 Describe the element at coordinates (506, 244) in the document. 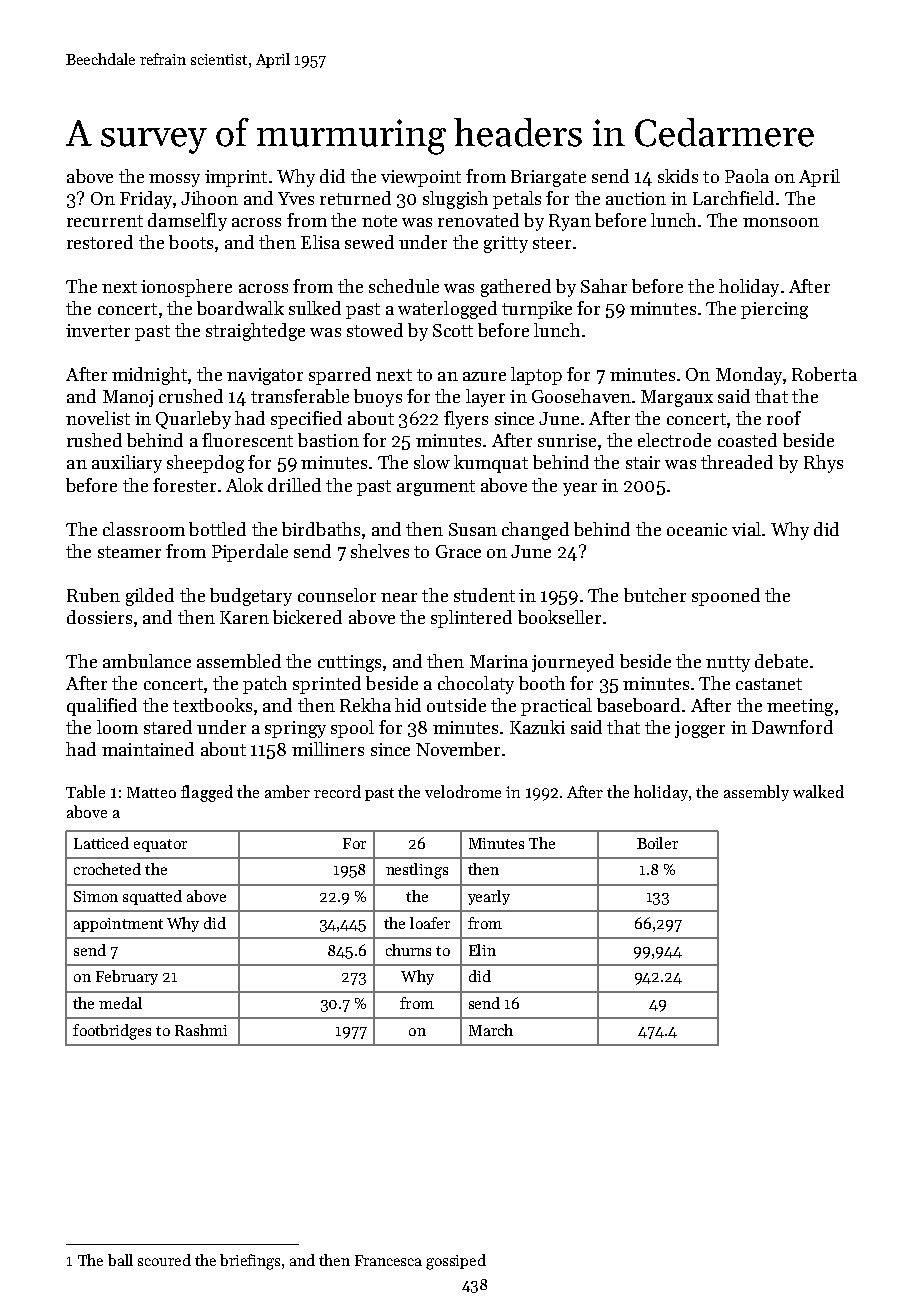

I see `gritty` at that location.
